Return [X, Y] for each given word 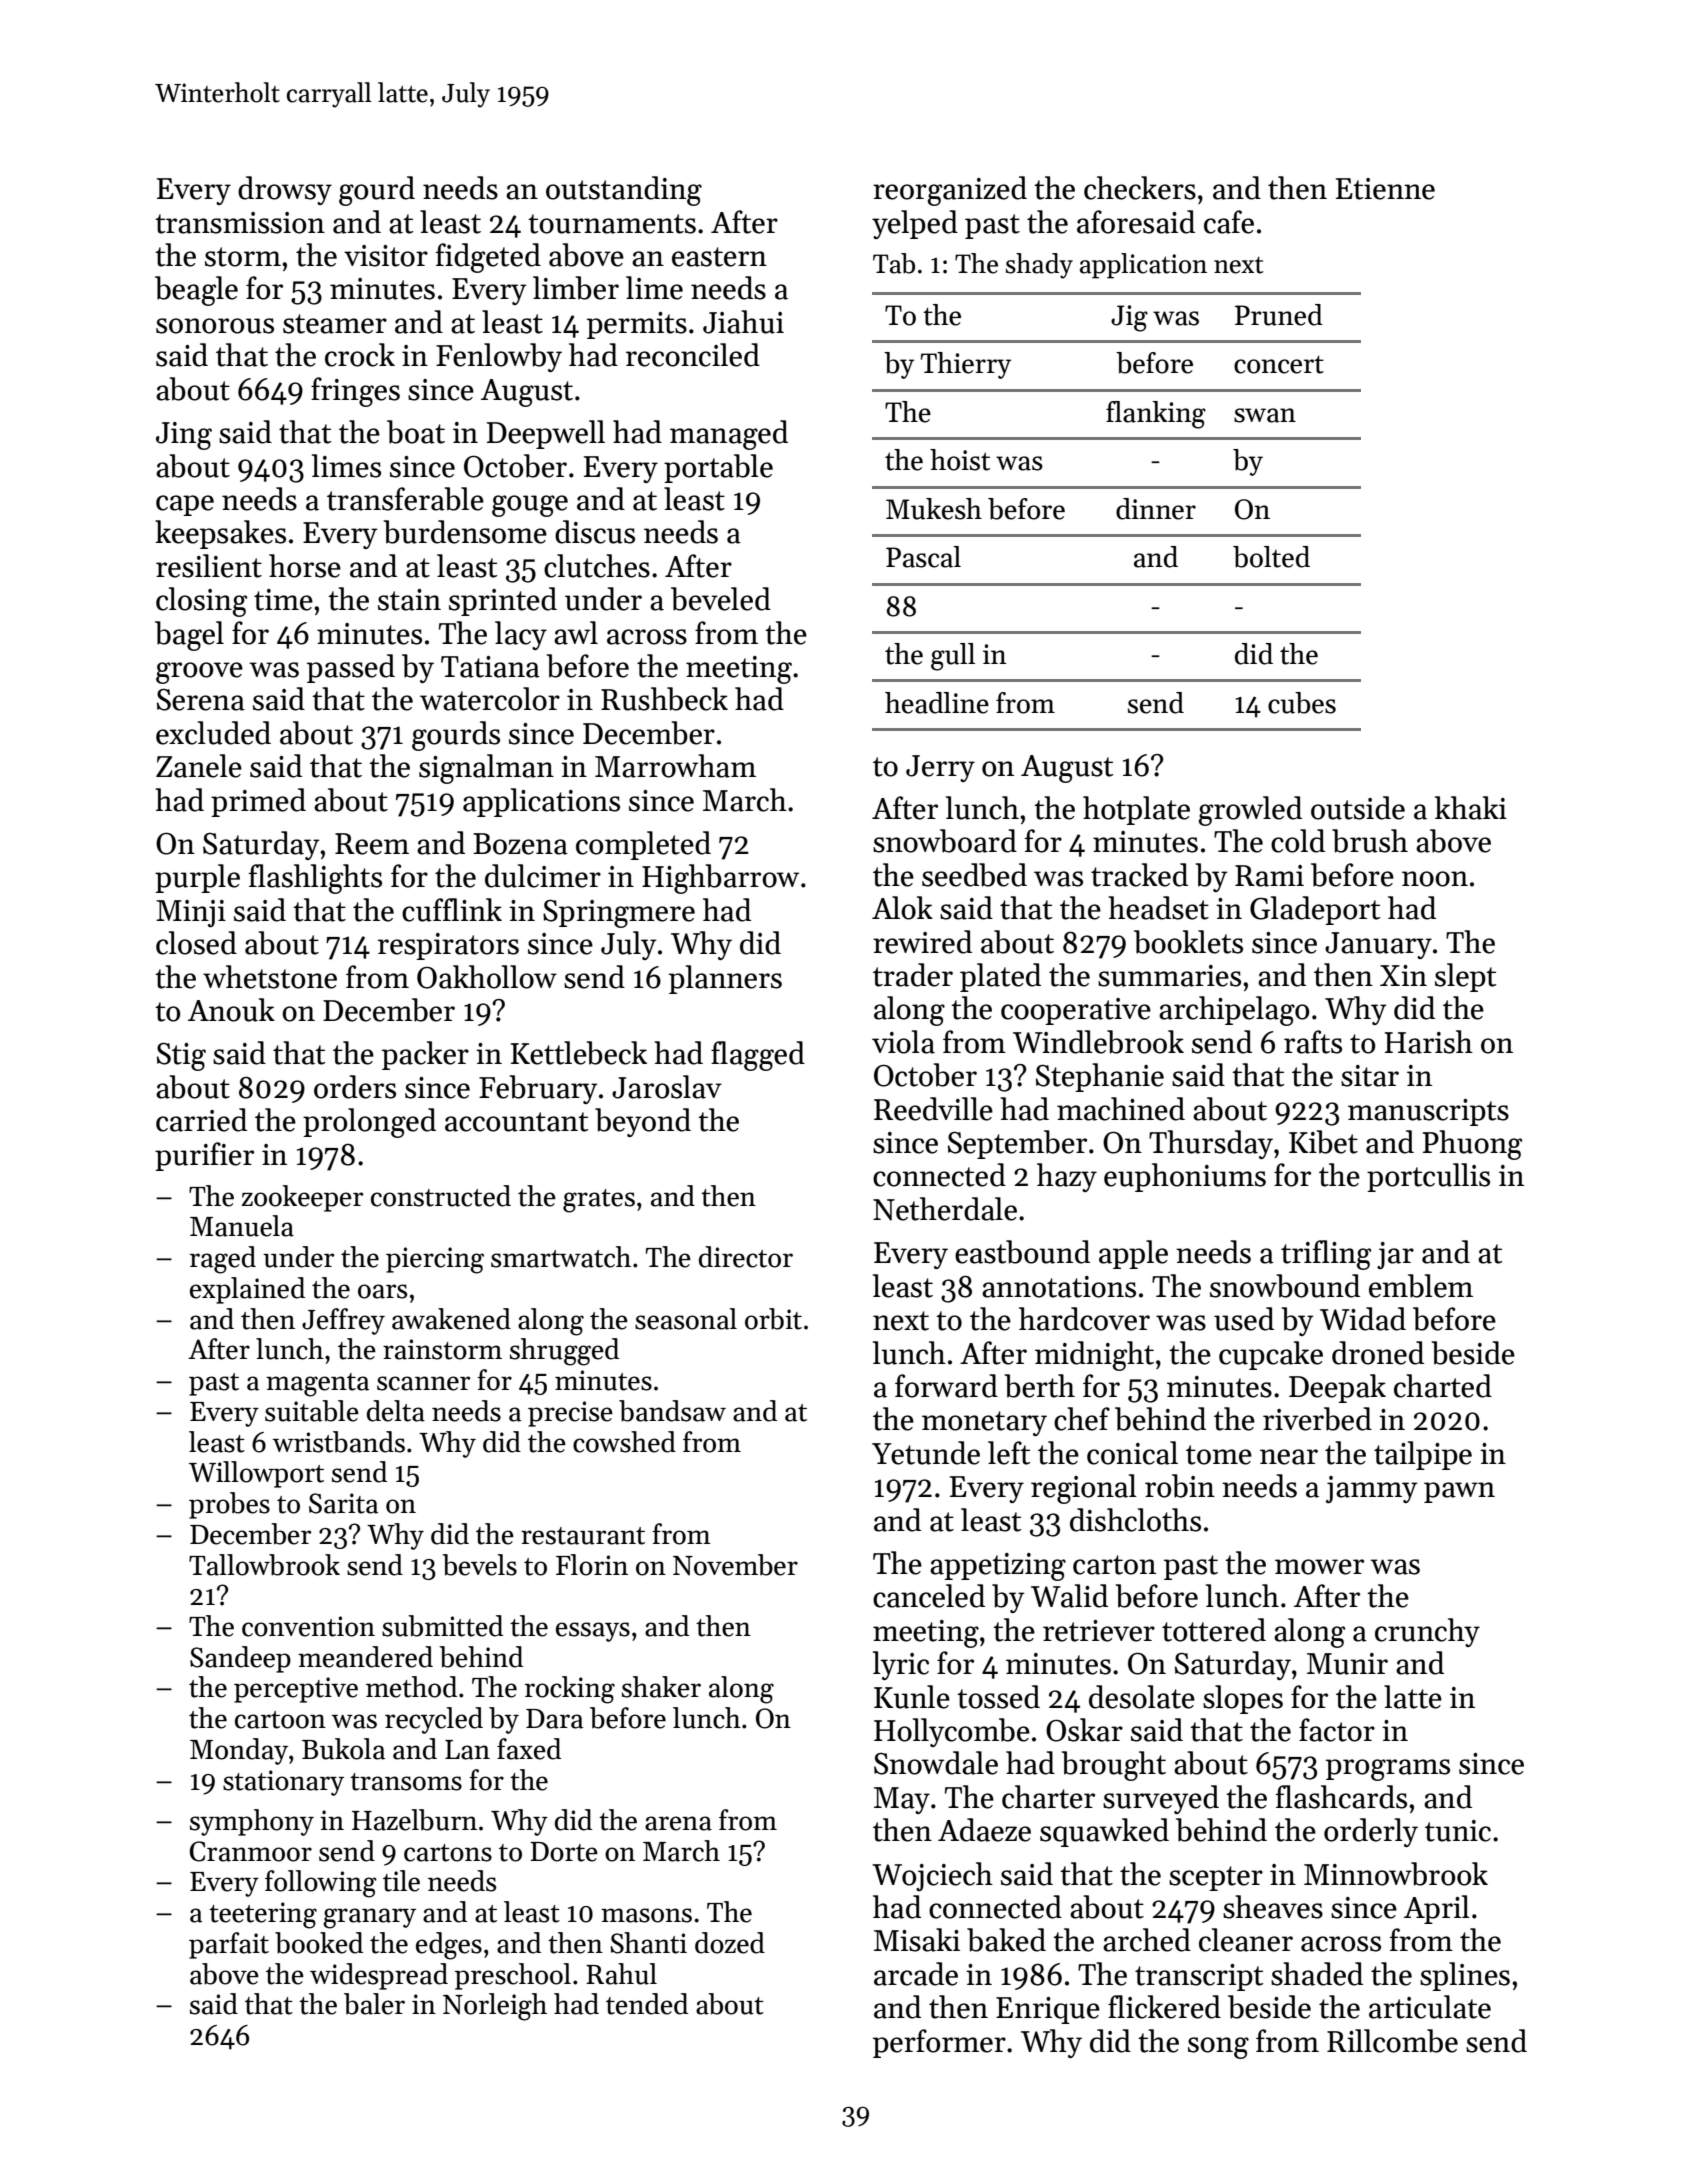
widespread [379, 1976]
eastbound [1022, 1252]
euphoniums [1185, 1177]
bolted [1271, 557]
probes [229, 1505]
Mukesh [934, 509]
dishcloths [1135, 1520]
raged [223, 1260]
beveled [721, 599]
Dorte [564, 1852]
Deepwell [546, 434]
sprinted [503, 601]
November [735, 1565]
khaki [1471, 808]
